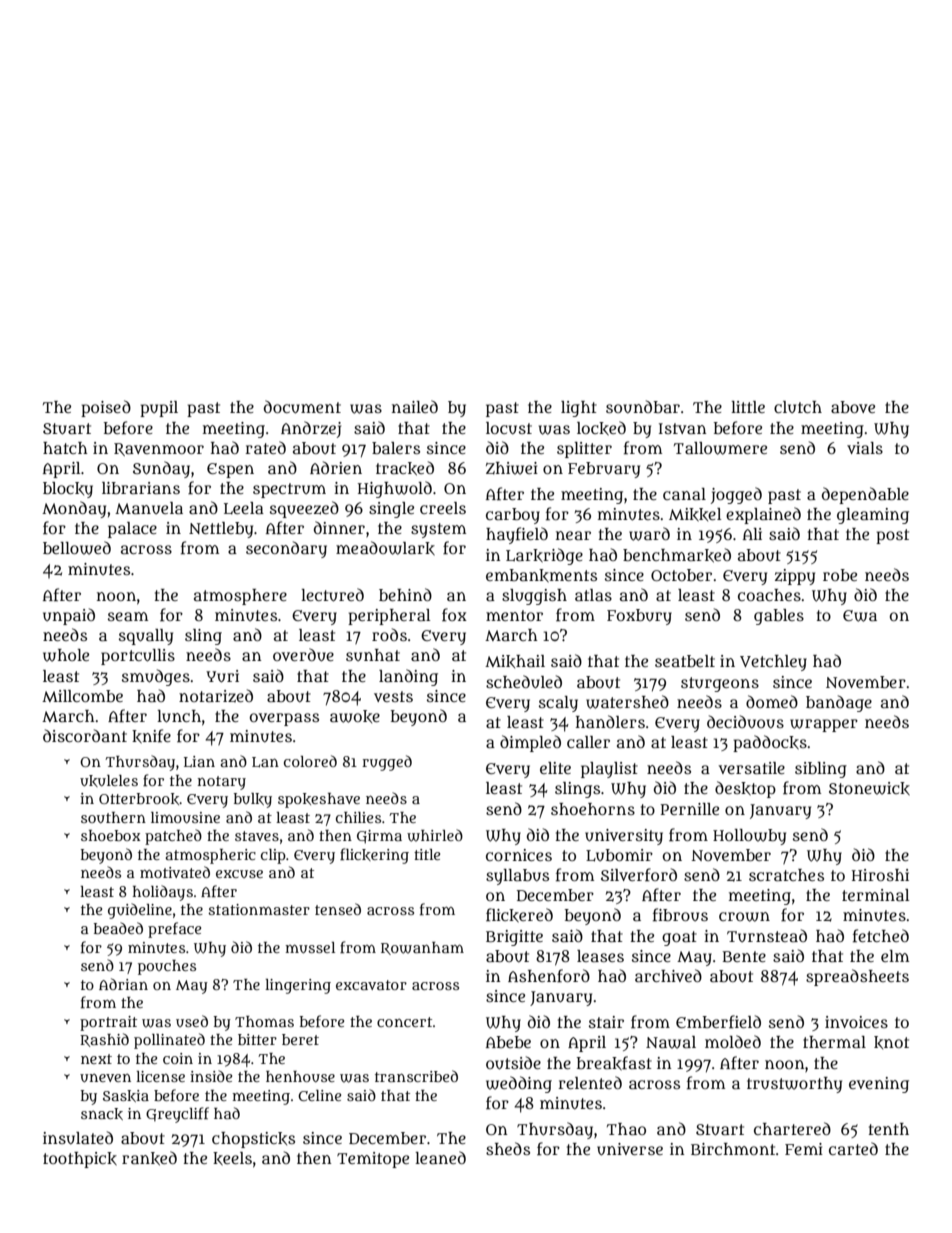  Describe the element at coordinates (853, 407) in the document. I see `above` at that location.
